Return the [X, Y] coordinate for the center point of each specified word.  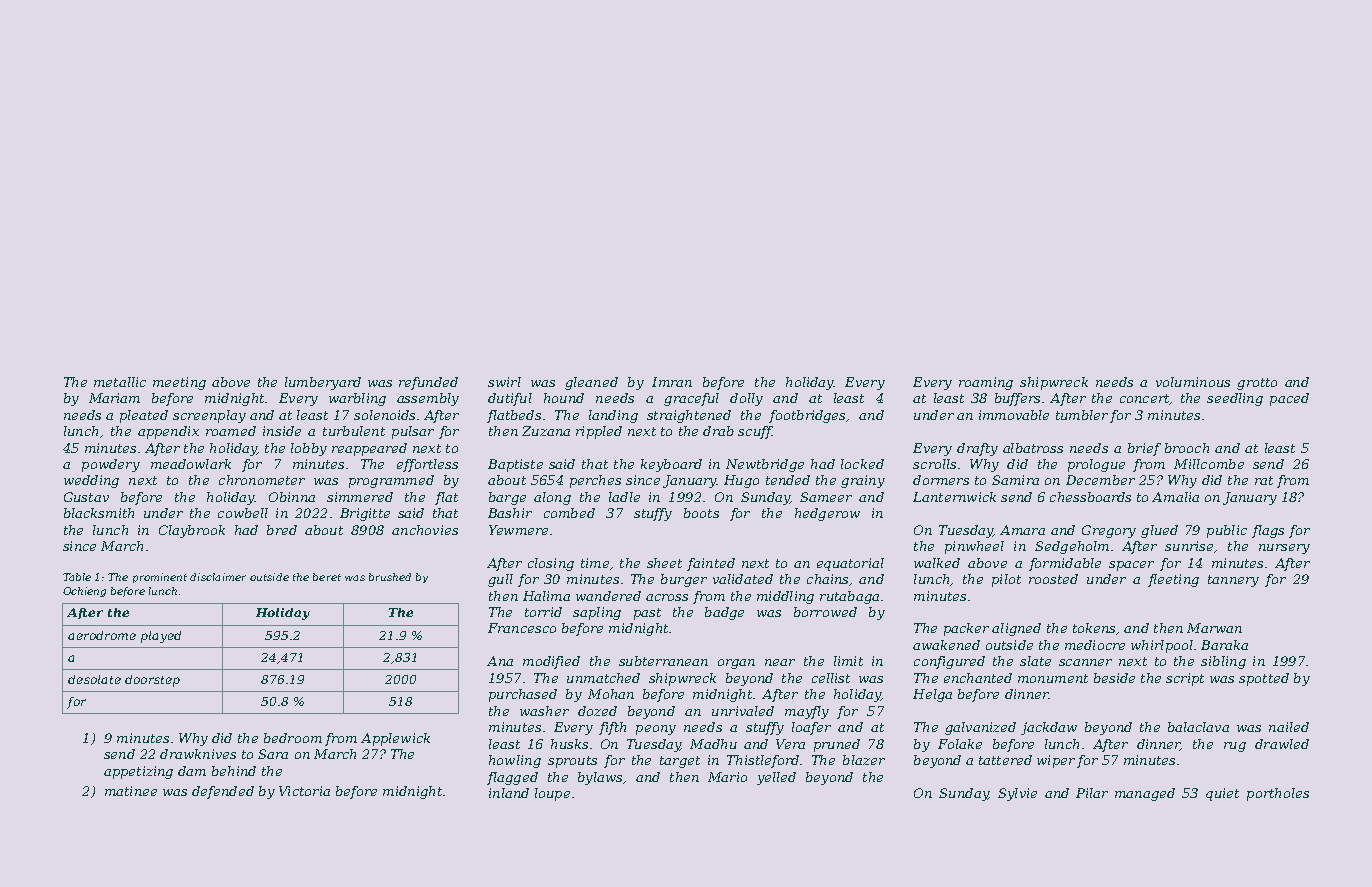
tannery [1233, 581]
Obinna [292, 497]
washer [544, 711]
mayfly [807, 712]
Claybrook [192, 531]
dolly [746, 399]
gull [500, 580]
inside [282, 431]
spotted [1264, 679]
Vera [790, 744]
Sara [273, 754]
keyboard [671, 465]
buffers [1017, 399]
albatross [1033, 448]
